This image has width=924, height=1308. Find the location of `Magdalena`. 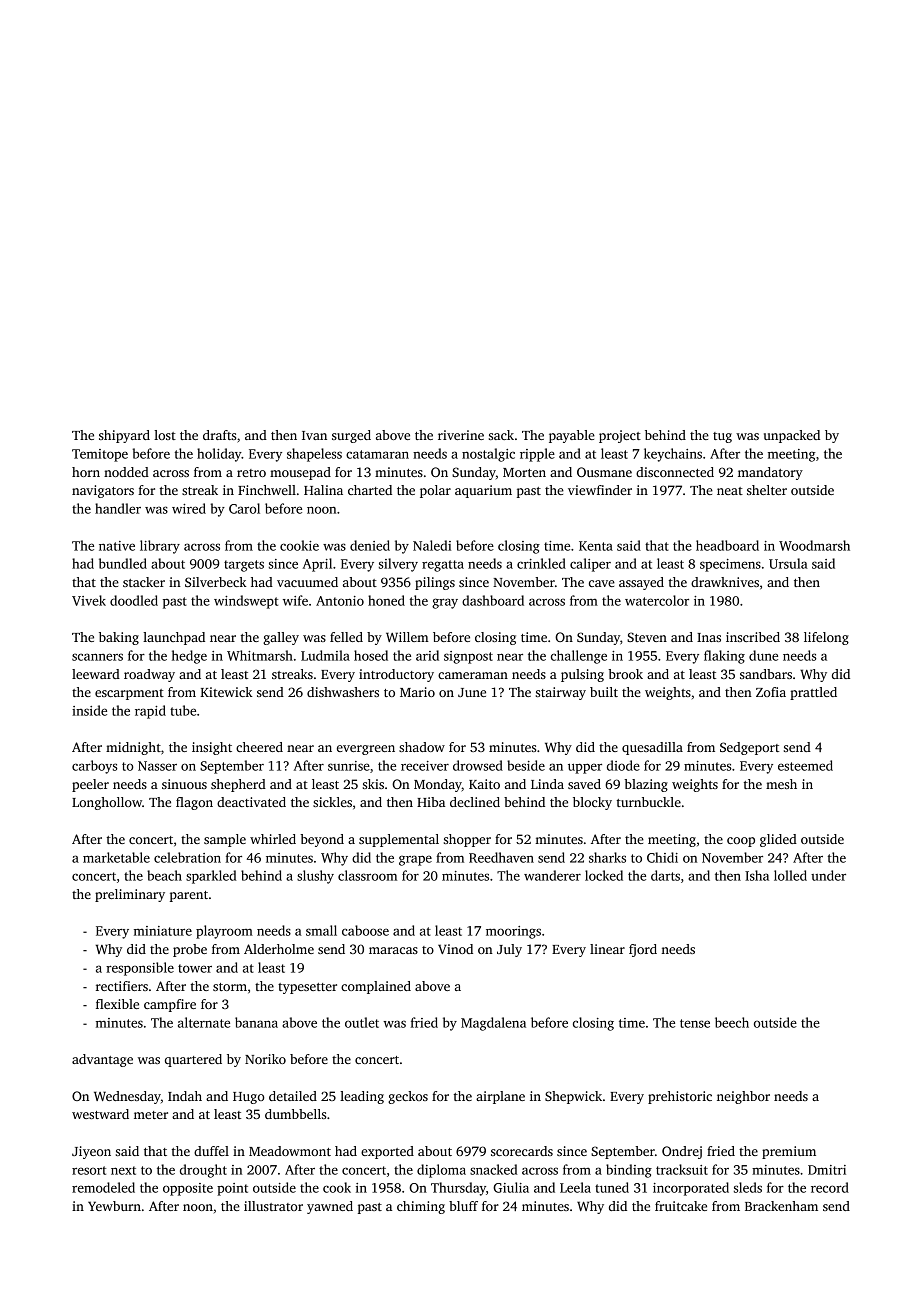

Magdalena is located at coordinates (493, 1024).
